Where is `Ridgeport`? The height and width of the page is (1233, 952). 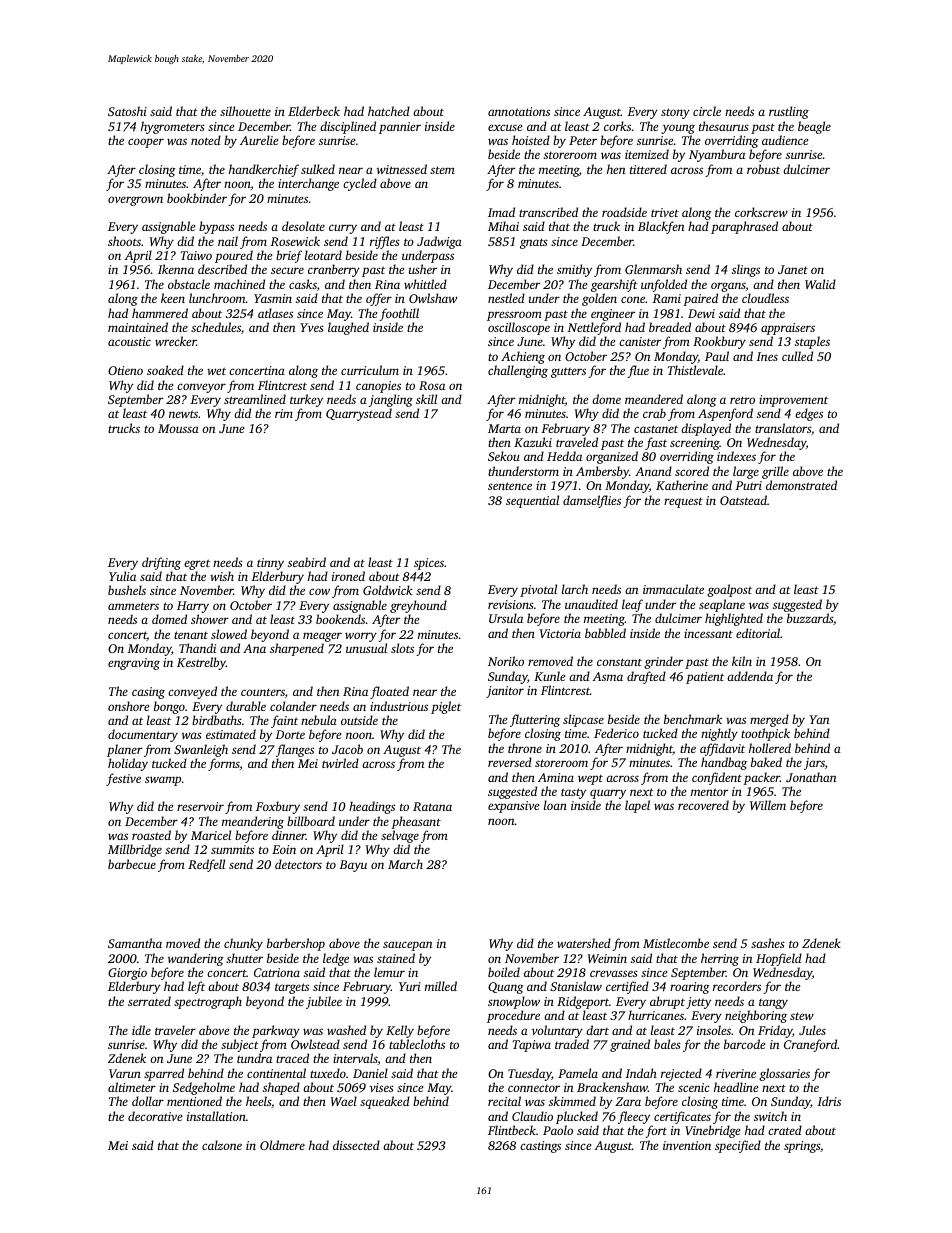
Ridgeport is located at coordinates (583, 1002).
